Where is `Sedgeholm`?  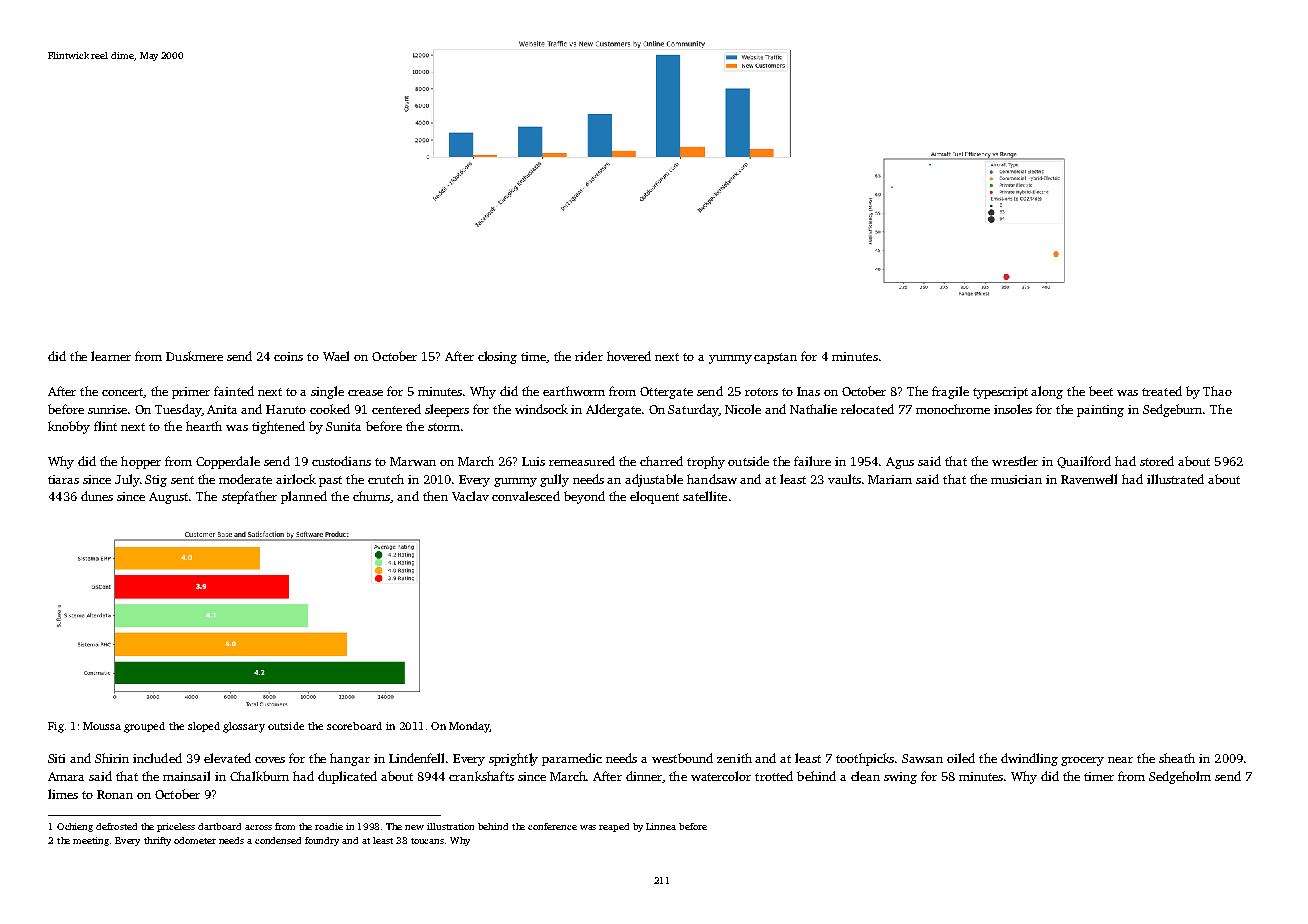 Sedgeholm is located at coordinates (1180, 777).
